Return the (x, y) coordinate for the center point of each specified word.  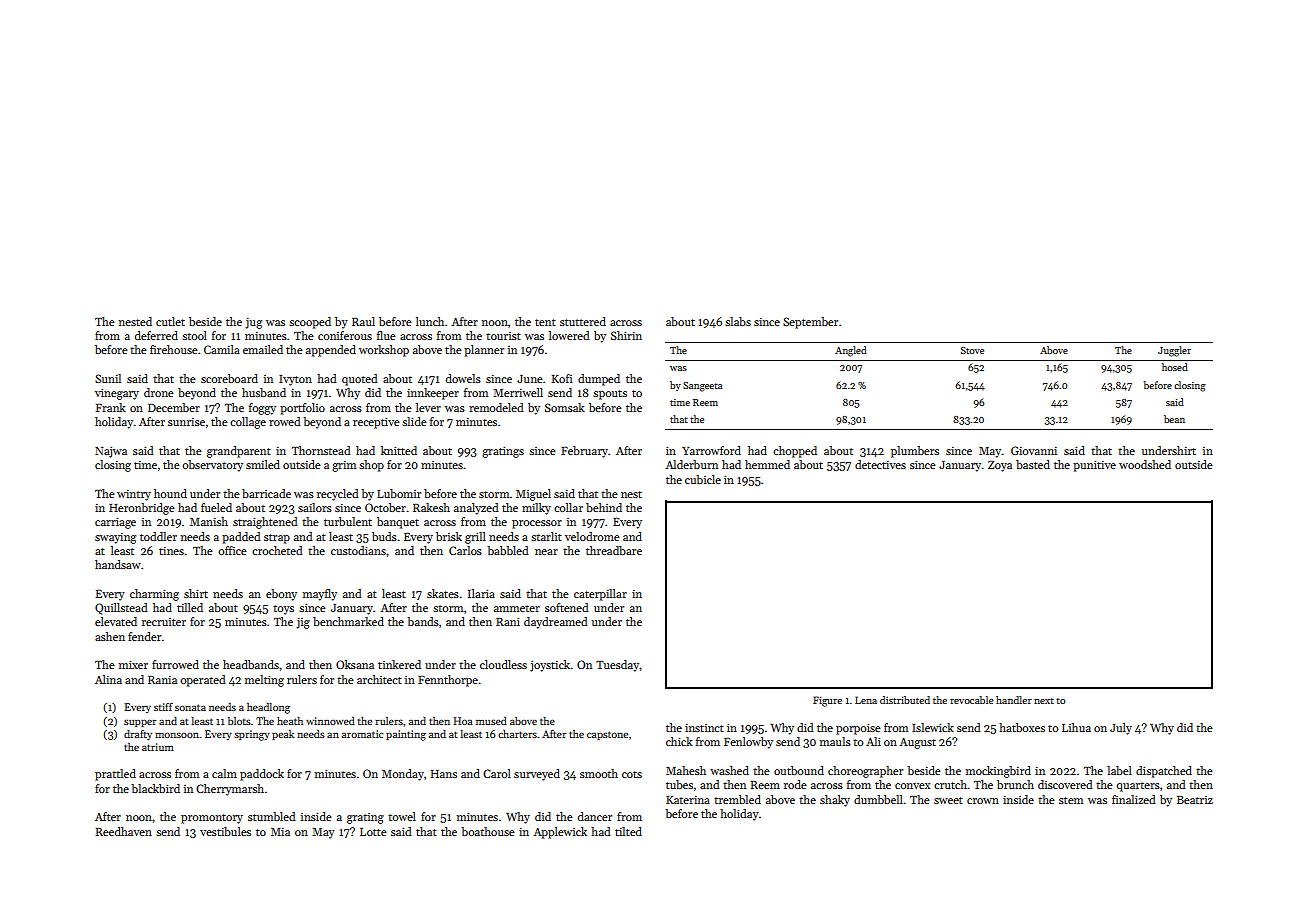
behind (604, 507)
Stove (972, 350)
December (174, 407)
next (1044, 701)
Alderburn (691, 464)
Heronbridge (142, 509)
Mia (280, 832)
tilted (628, 831)
